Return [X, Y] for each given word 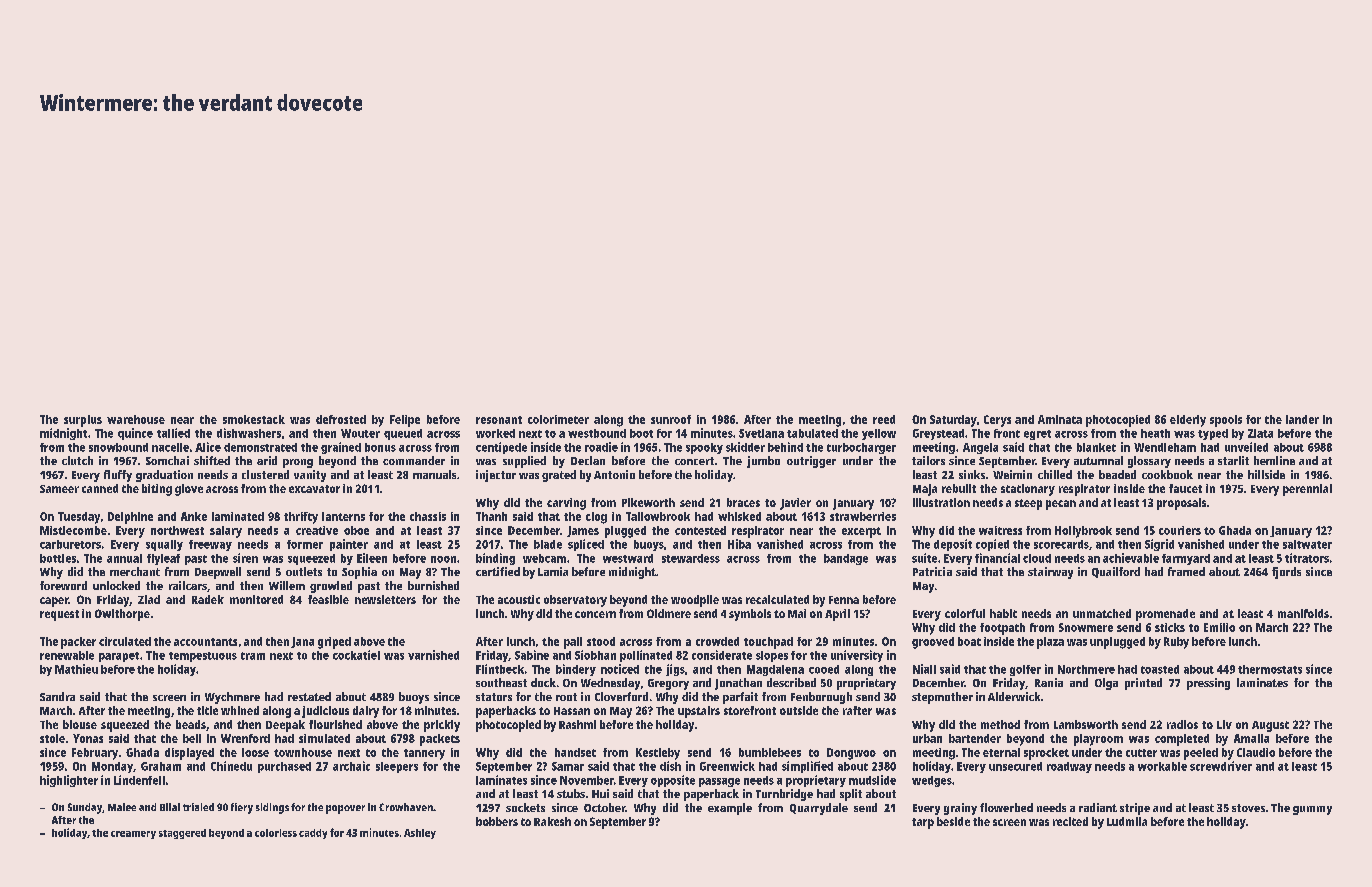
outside [799, 710]
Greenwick [727, 766]
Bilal [170, 807]
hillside [1266, 474]
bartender [975, 738]
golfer [1025, 670]
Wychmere [232, 698]
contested [700, 530]
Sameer [59, 489]
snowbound [118, 447]
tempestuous [203, 657]
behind [785, 447]
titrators [1307, 558]
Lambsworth [1086, 724]
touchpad [768, 643]
